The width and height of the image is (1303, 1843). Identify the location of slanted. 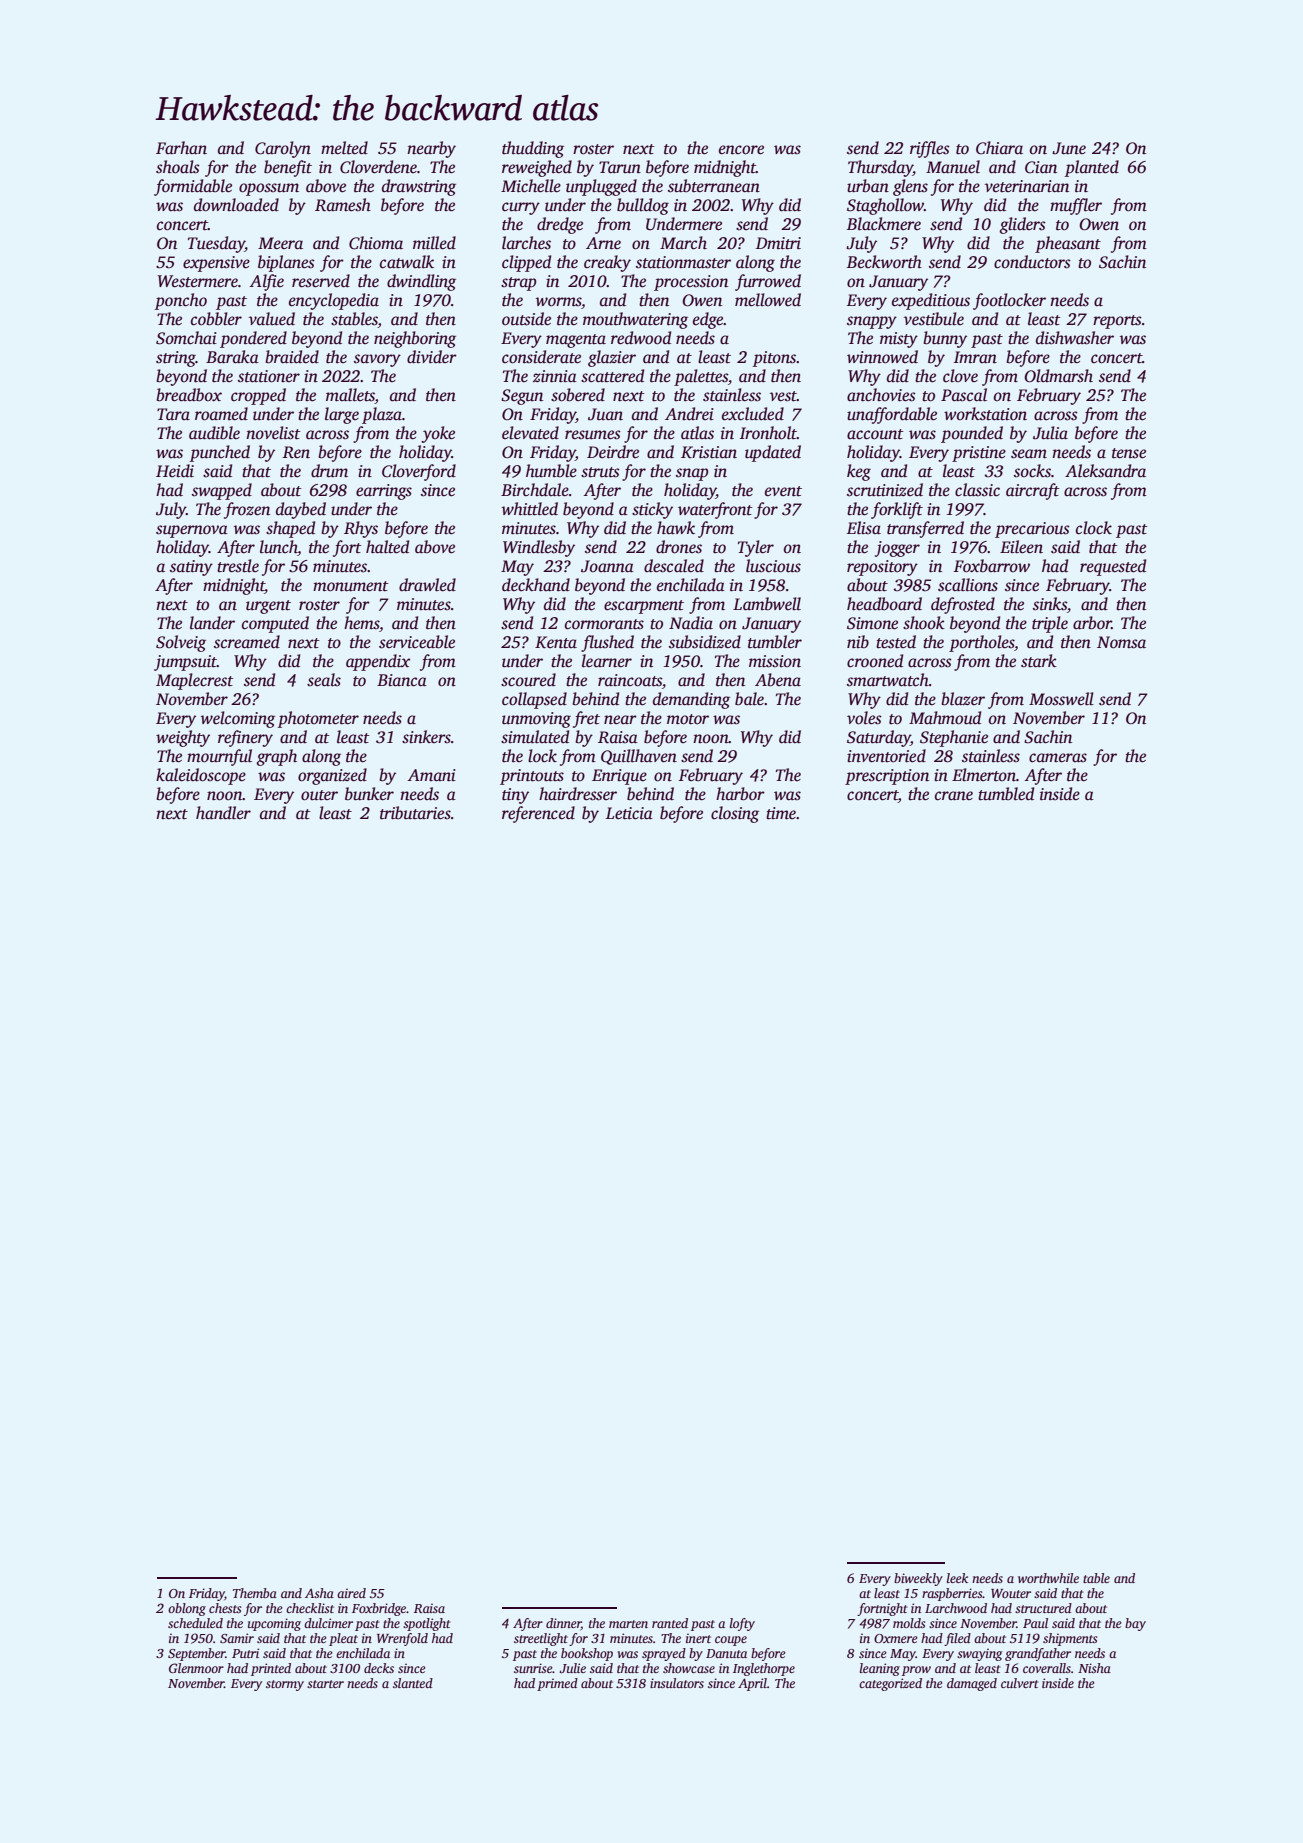
(413, 1683).
